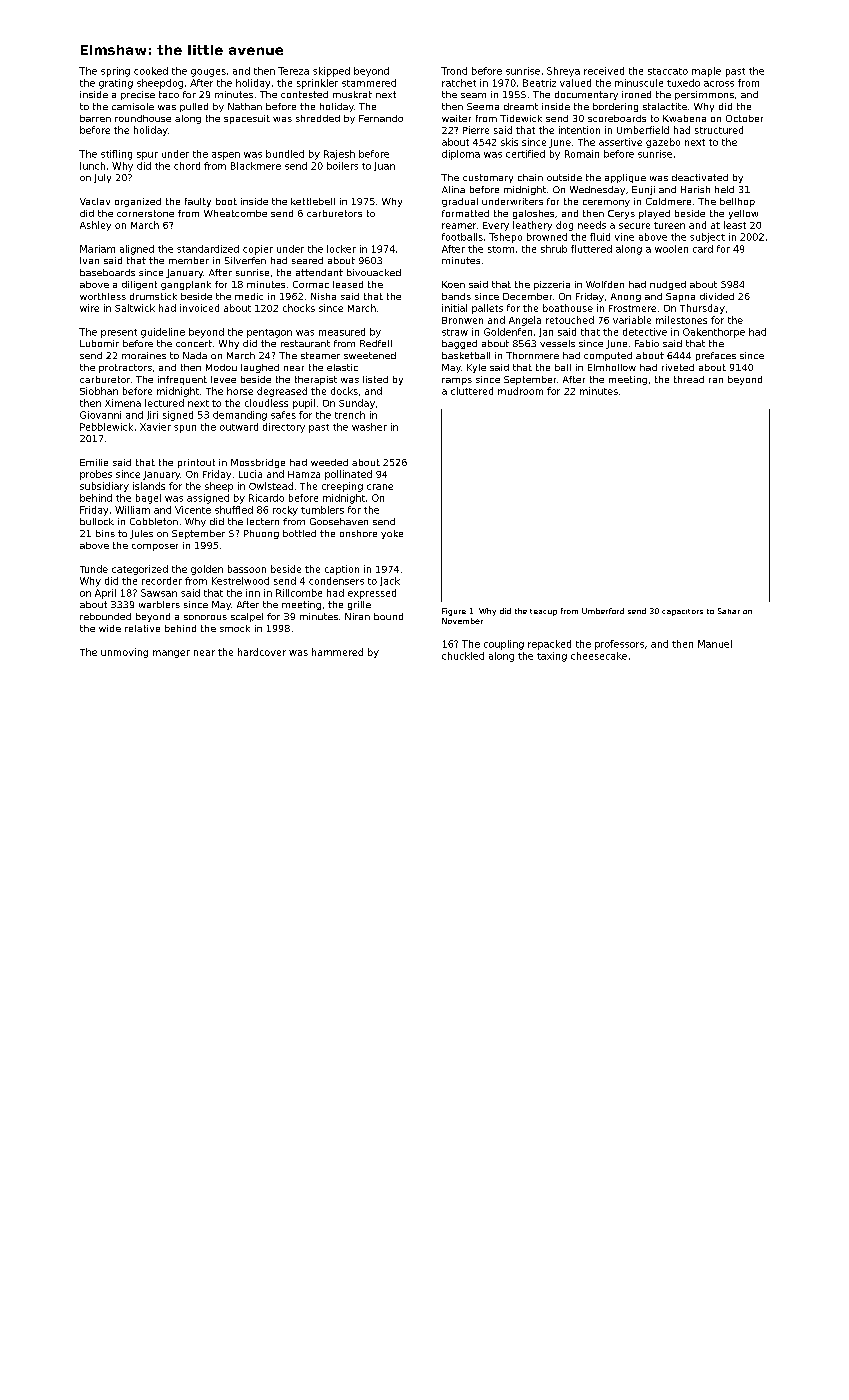 The height and width of the screenshot is (1400, 849). What do you see at coordinates (668, 71) in the screenshot?
I see `staccato` at bounding box center [668, 71].
